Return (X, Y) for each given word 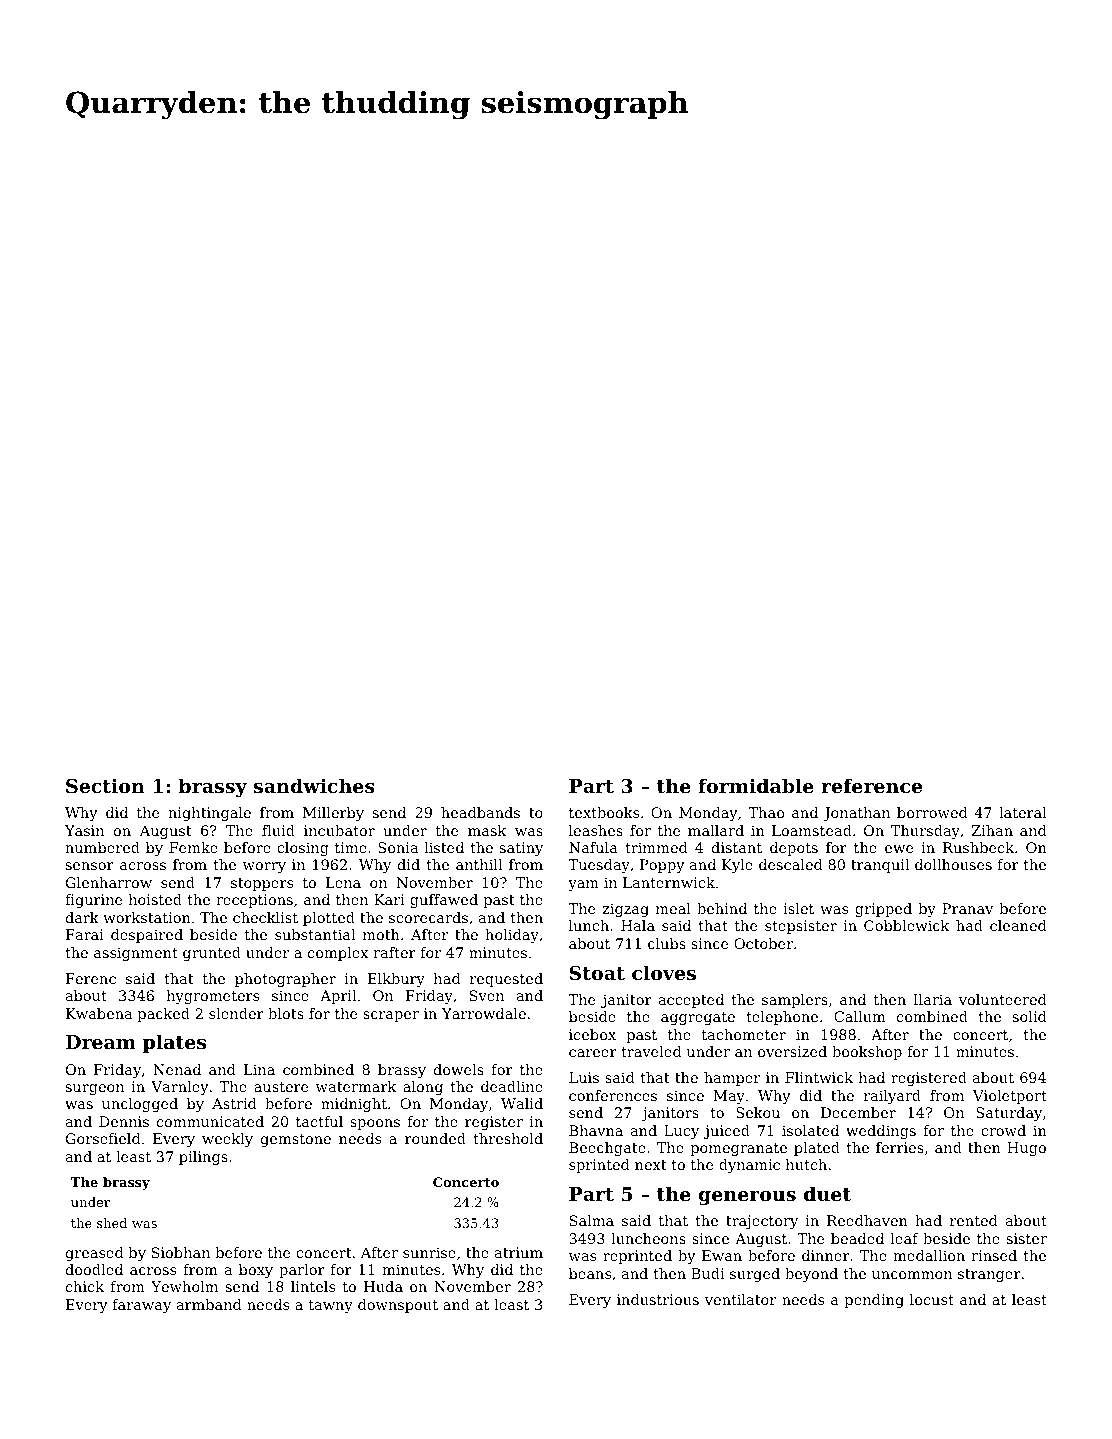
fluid (278, 830)
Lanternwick (669, 882)
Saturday (1009, 1114)
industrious (658, 1299)
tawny (331, 1306)
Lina (259, 1069)
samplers (795, 1001)
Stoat (597, 973)
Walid (522, 1103)
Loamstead (812, 830)
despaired (147, 936)
